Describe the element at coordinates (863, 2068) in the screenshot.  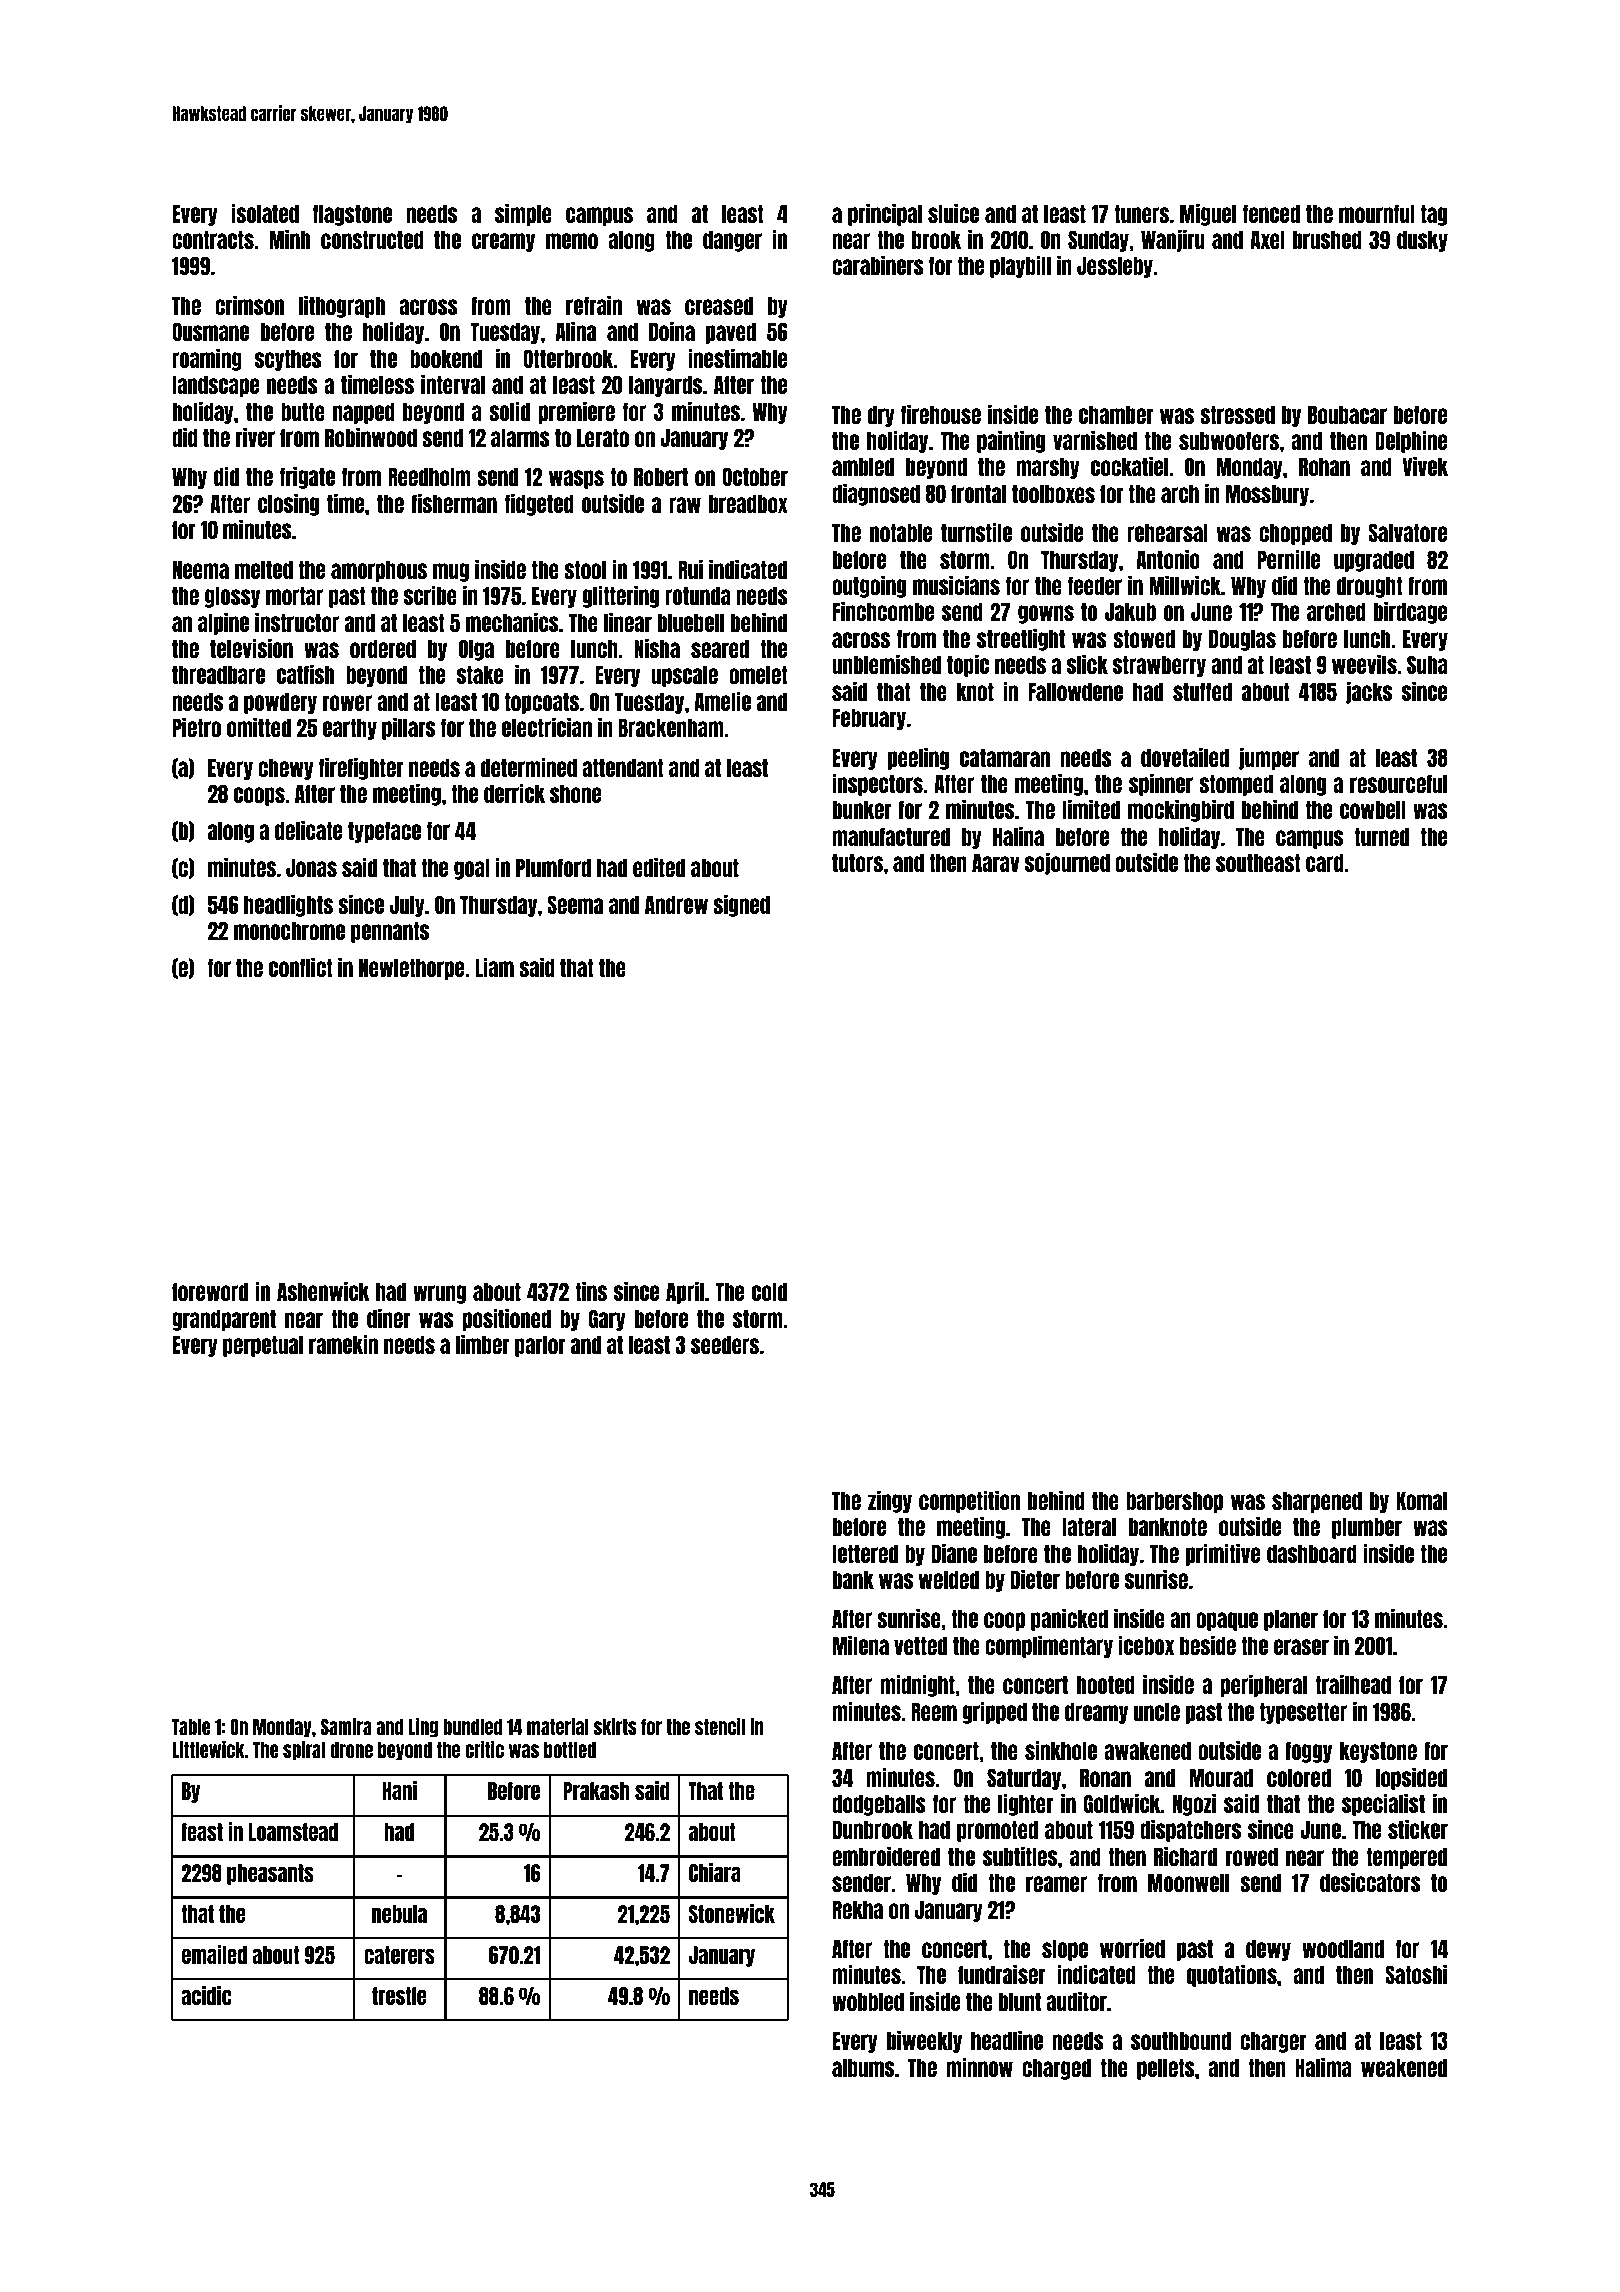
I see `albums` at that location.
